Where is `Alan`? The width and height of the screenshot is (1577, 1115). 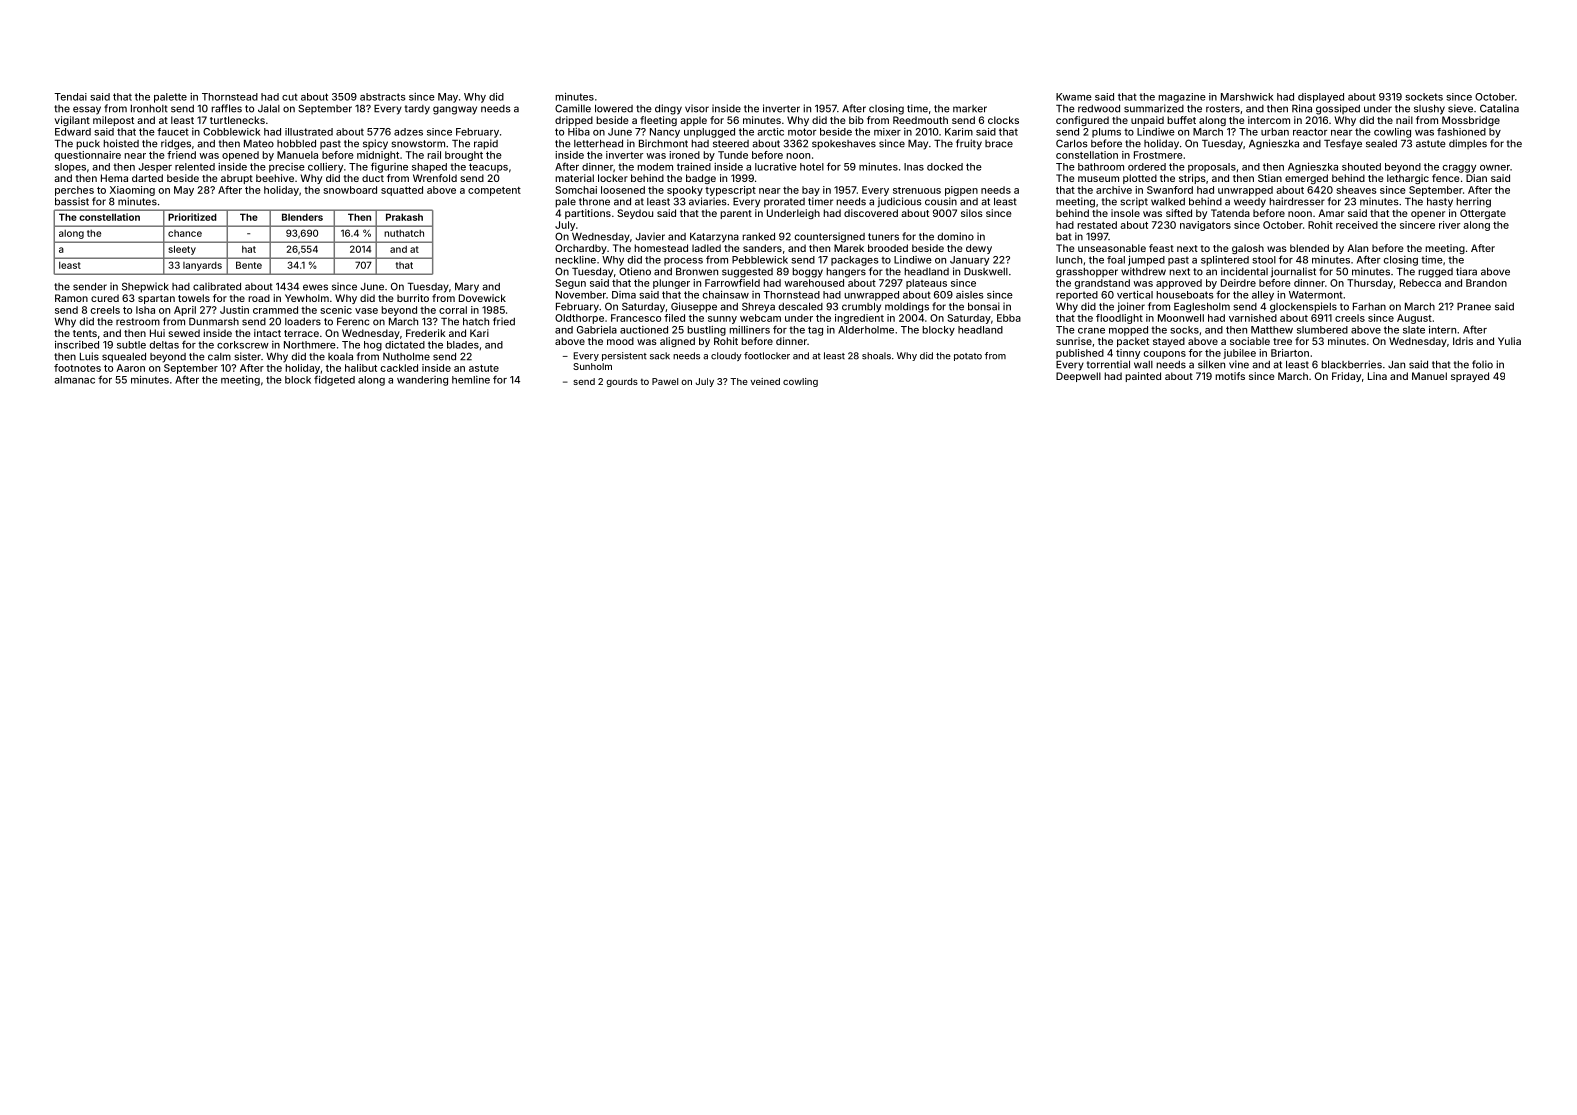
Alan is located at coordinates (1357, 248).
